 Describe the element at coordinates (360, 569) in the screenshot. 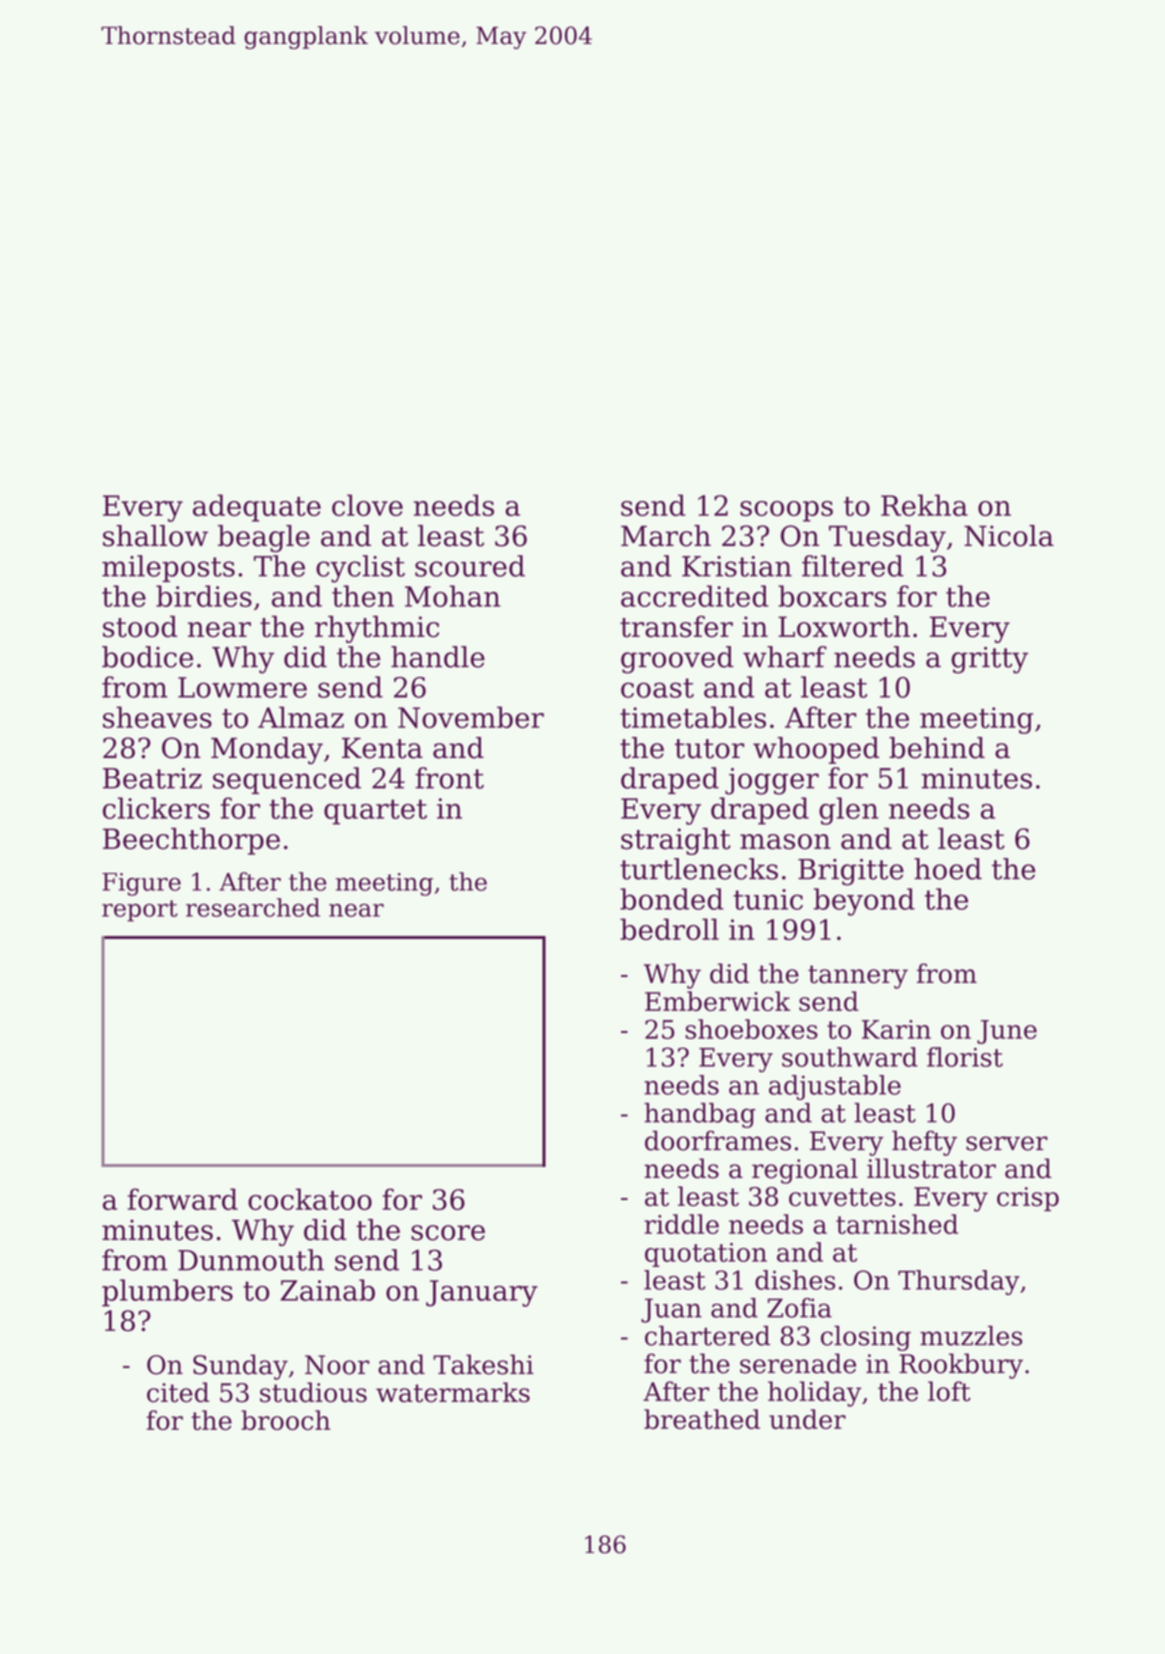

I see `cyclist` at that location.
